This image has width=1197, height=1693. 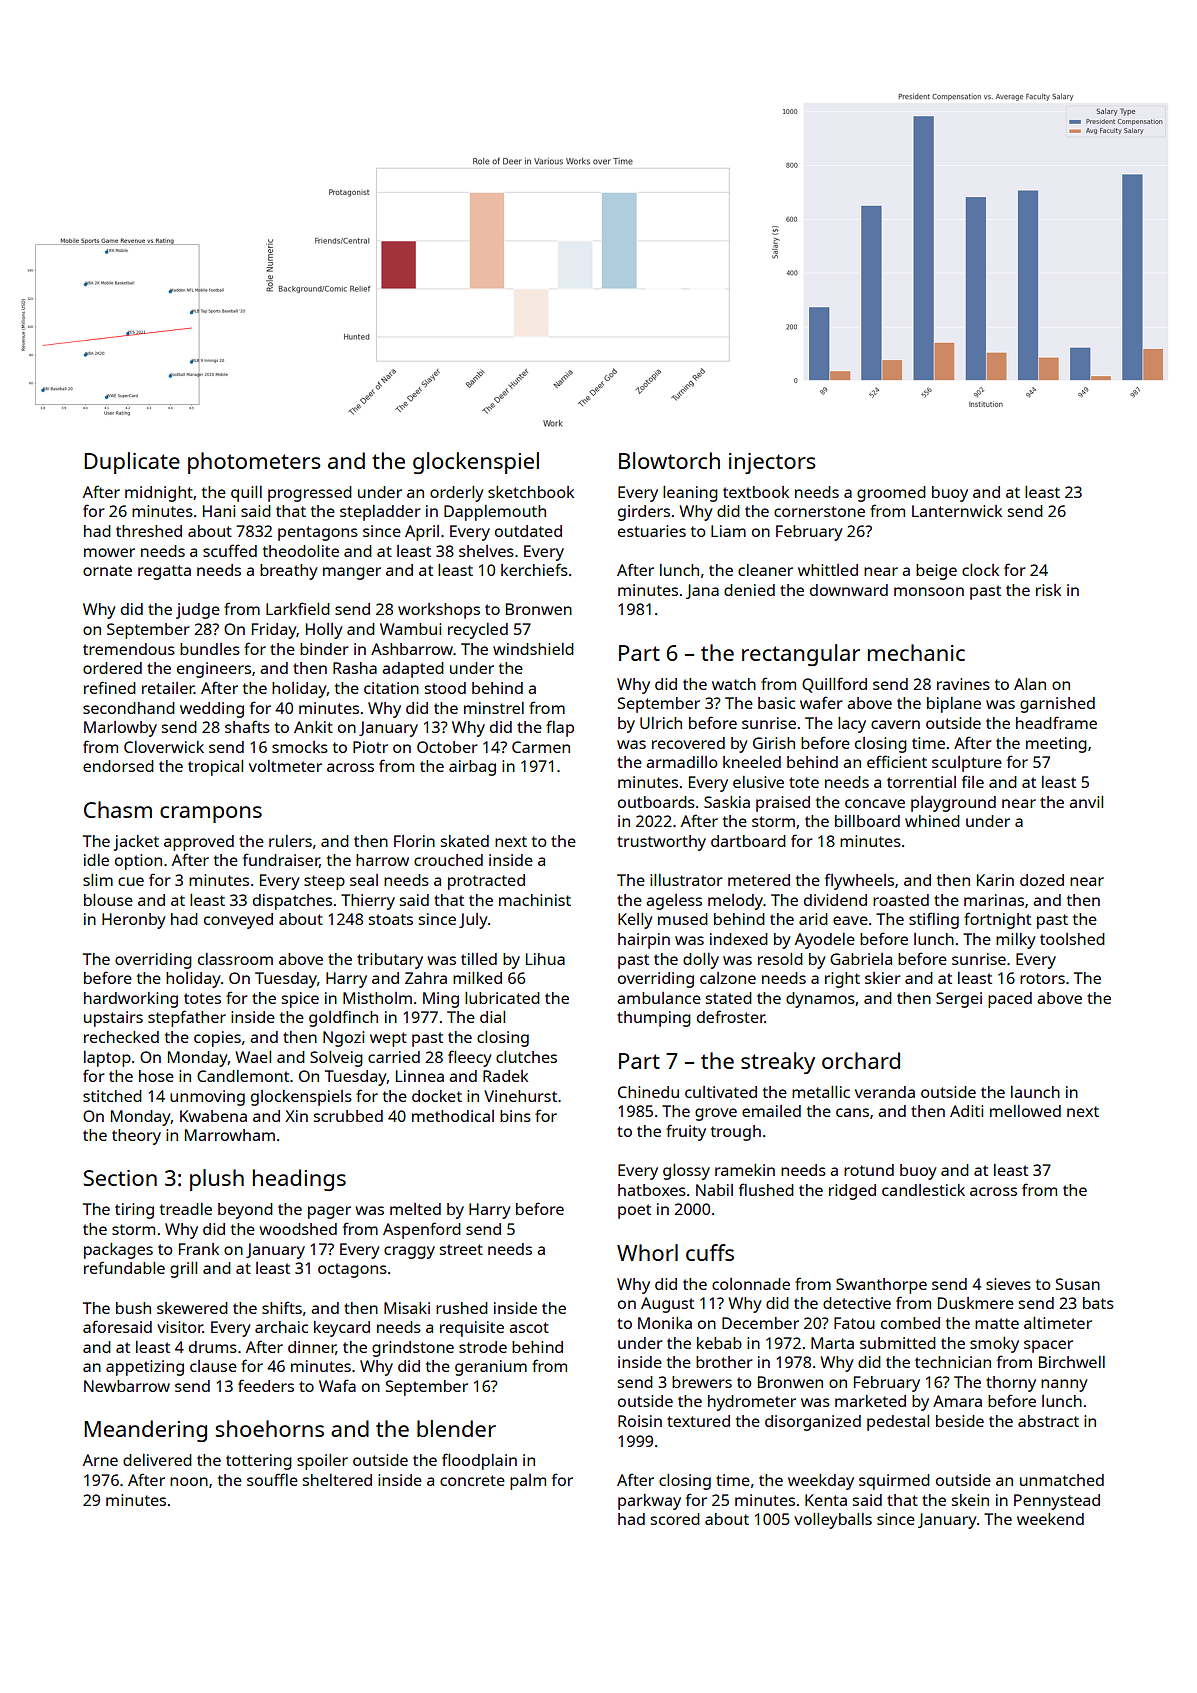 I want to click on Wambui, so click(x=410, y=629).
